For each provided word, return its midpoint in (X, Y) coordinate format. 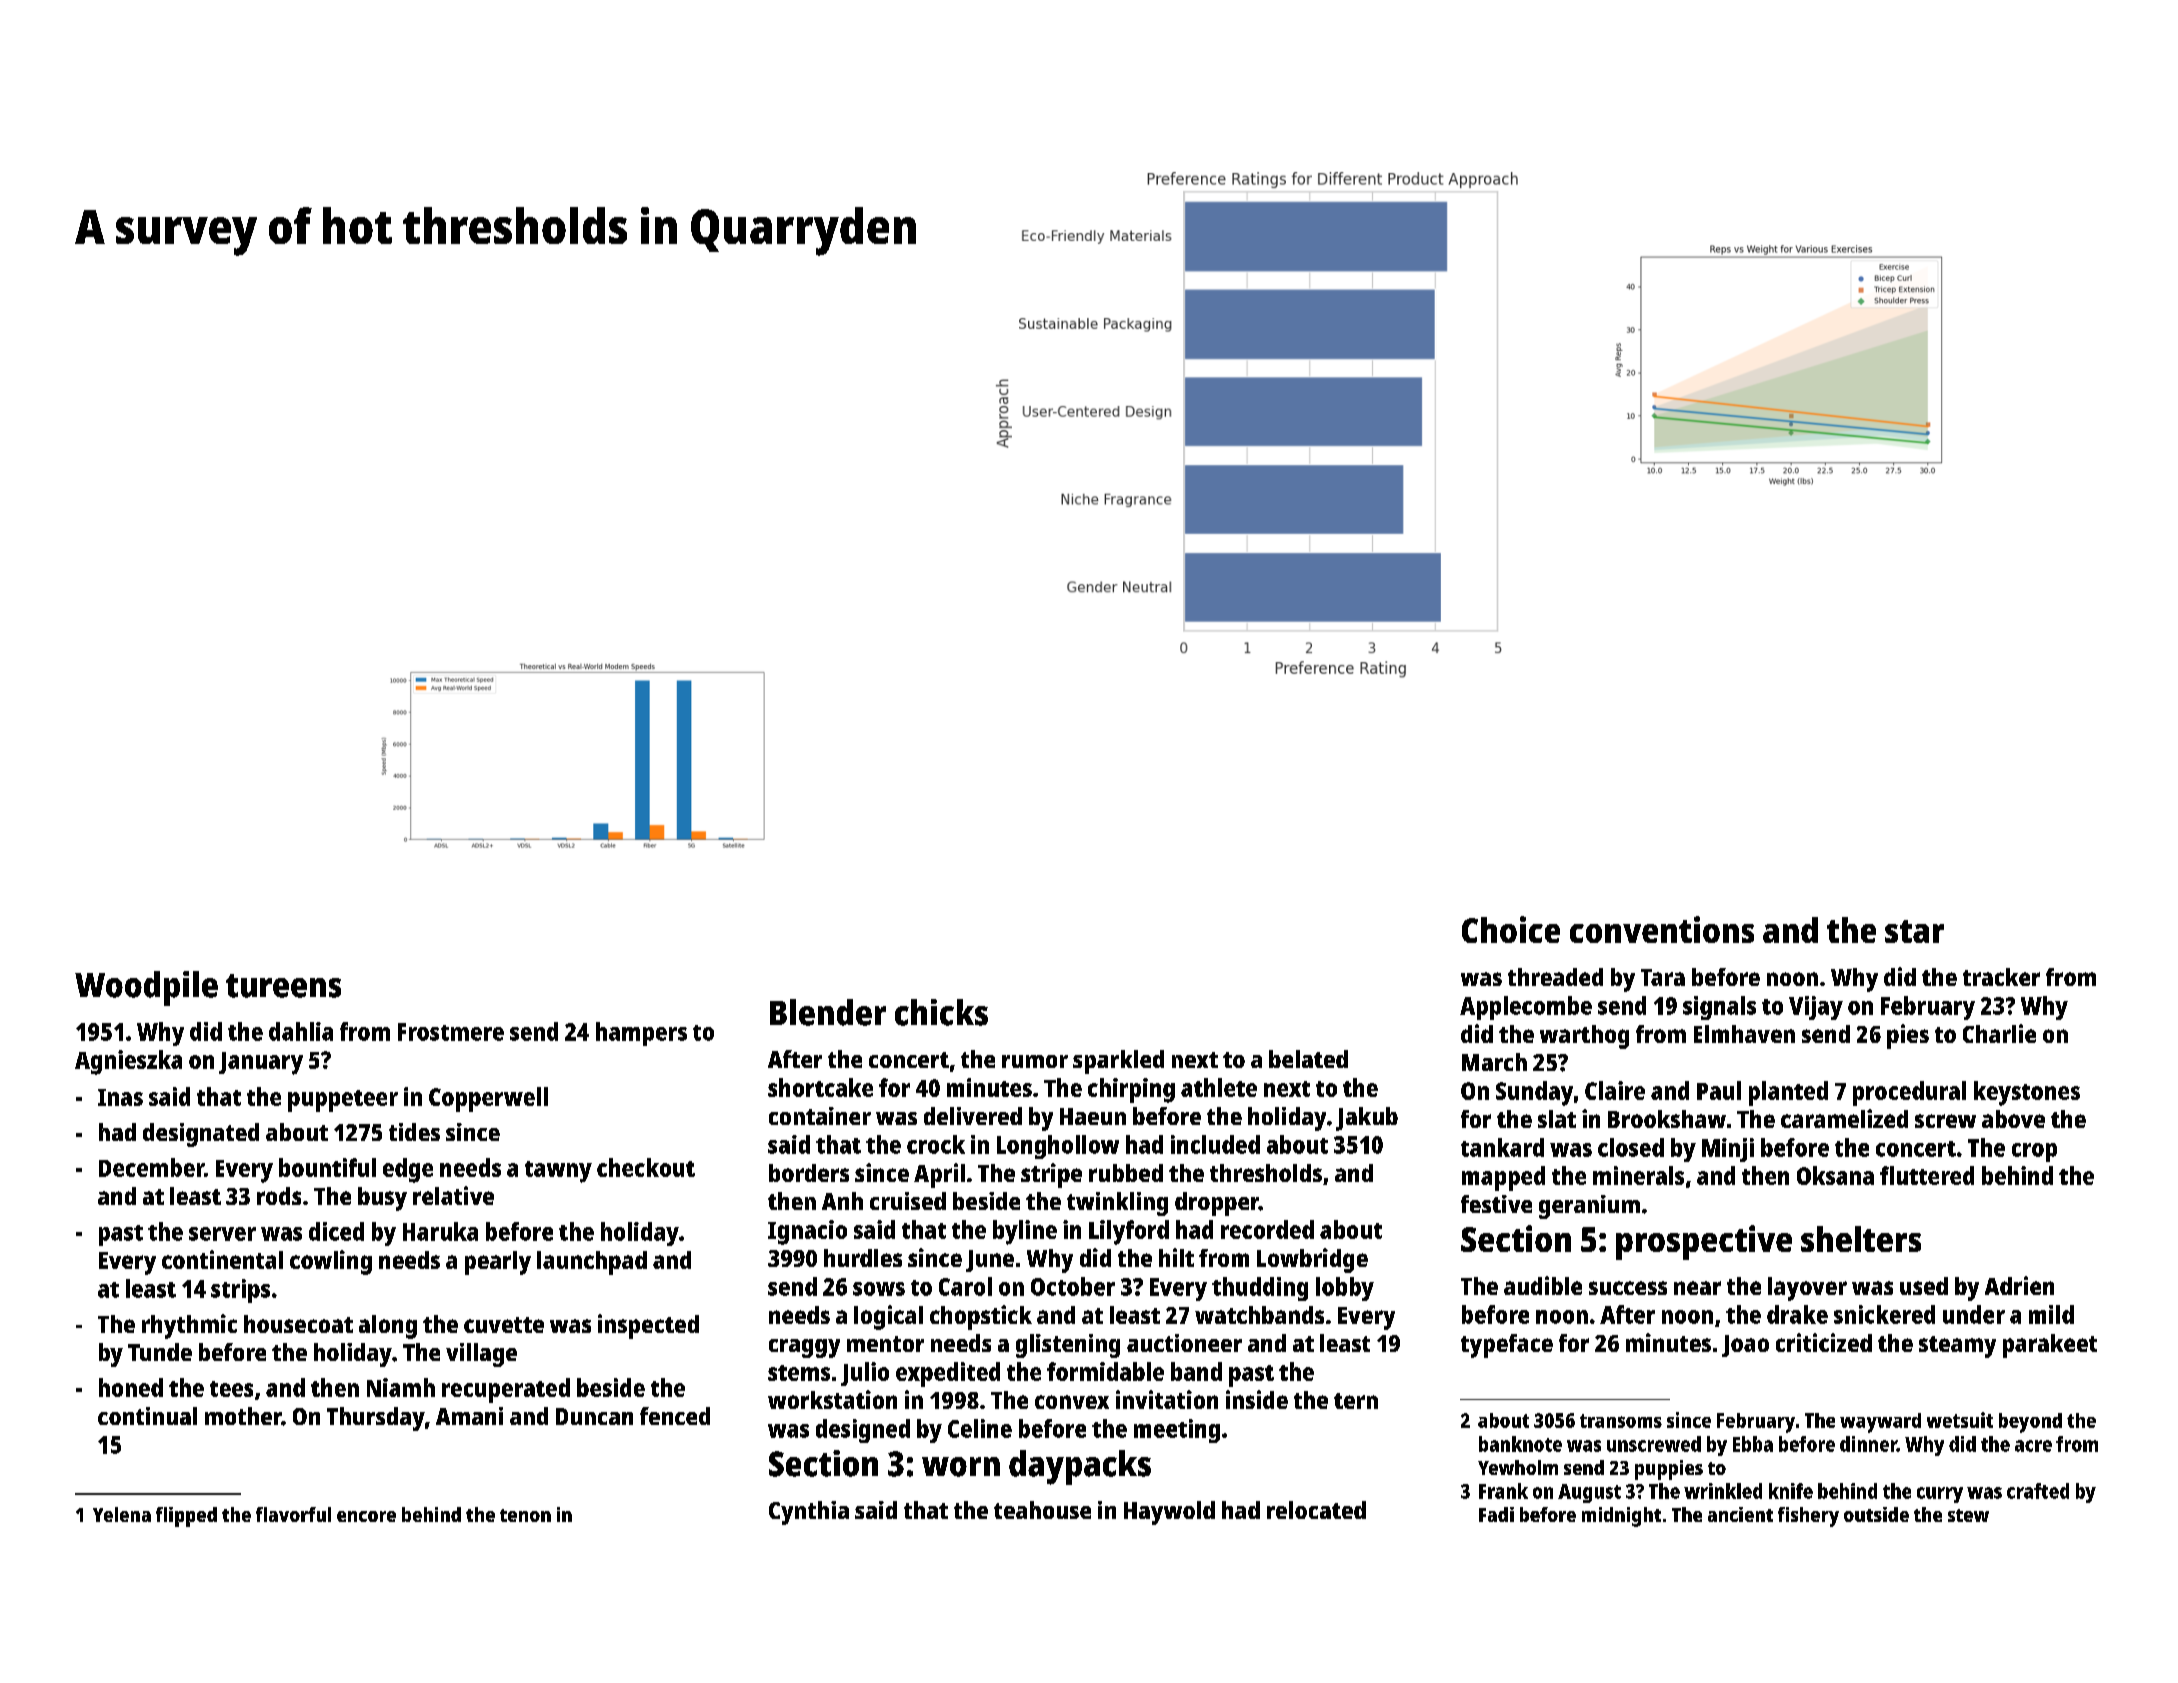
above (2013, 1119)
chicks (941, 1012)
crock (936, 1144)
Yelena (122, 1514)
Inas (120, 1097)
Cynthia (809, 1513)
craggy (804, 1348)
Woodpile (146, 988)
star (1914, 931)
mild (2051, 1314)
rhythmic (189, 1326)
